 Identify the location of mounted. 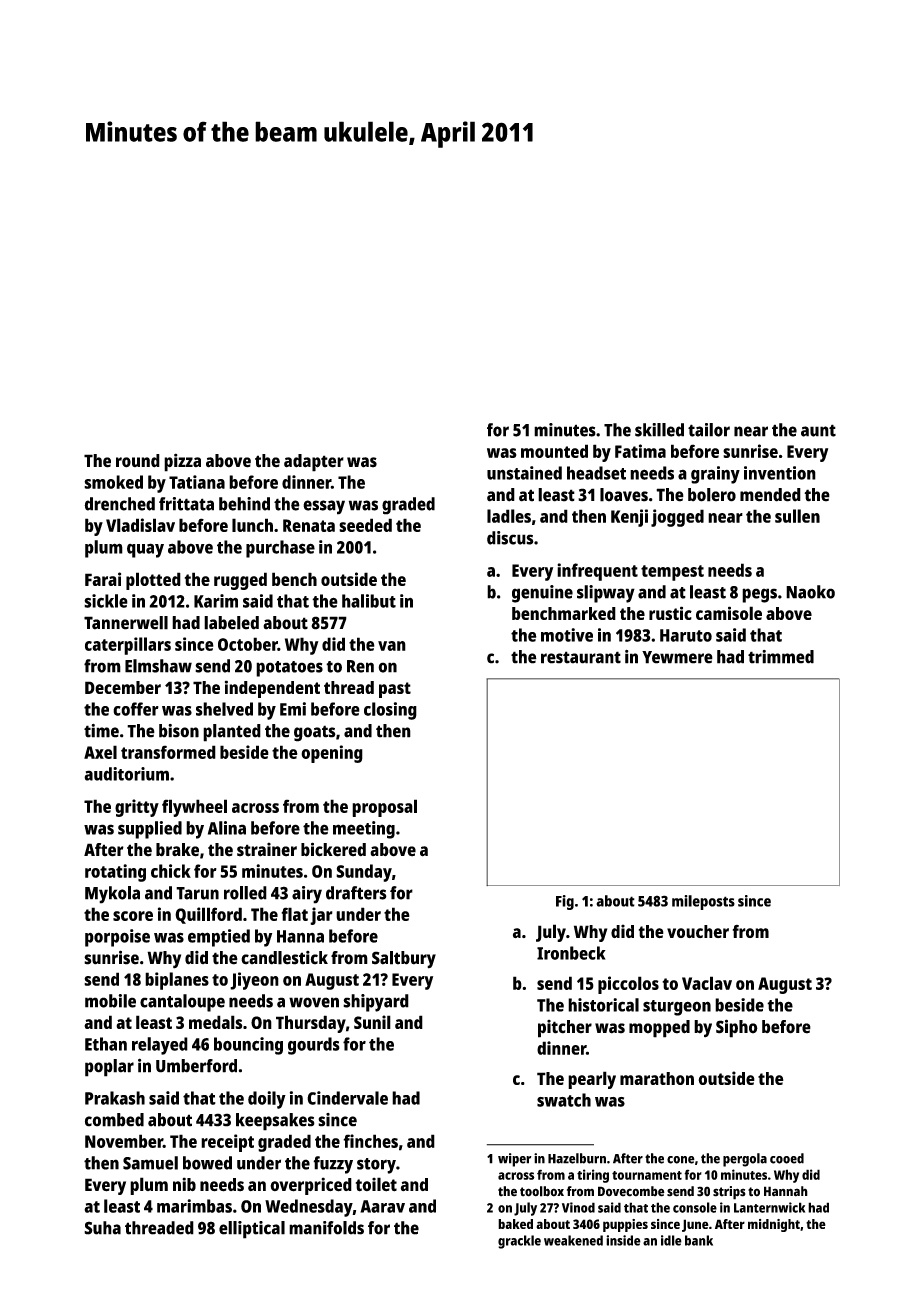
(554, 451).
